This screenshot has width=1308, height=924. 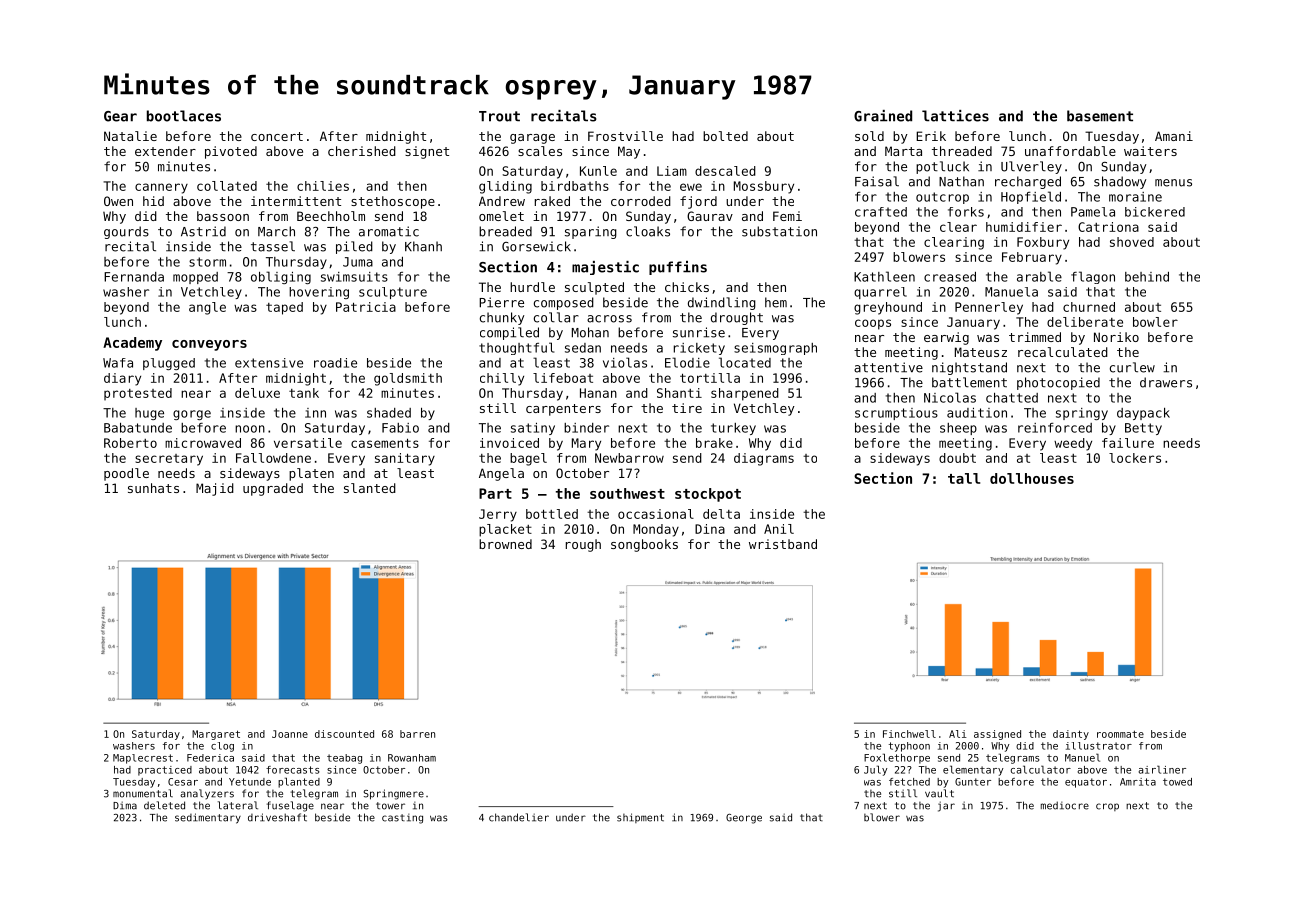 What do you see at coordinates (1099, 746) in the screenshot?
I see `illustrator` at bounding box center [1099, 746].
